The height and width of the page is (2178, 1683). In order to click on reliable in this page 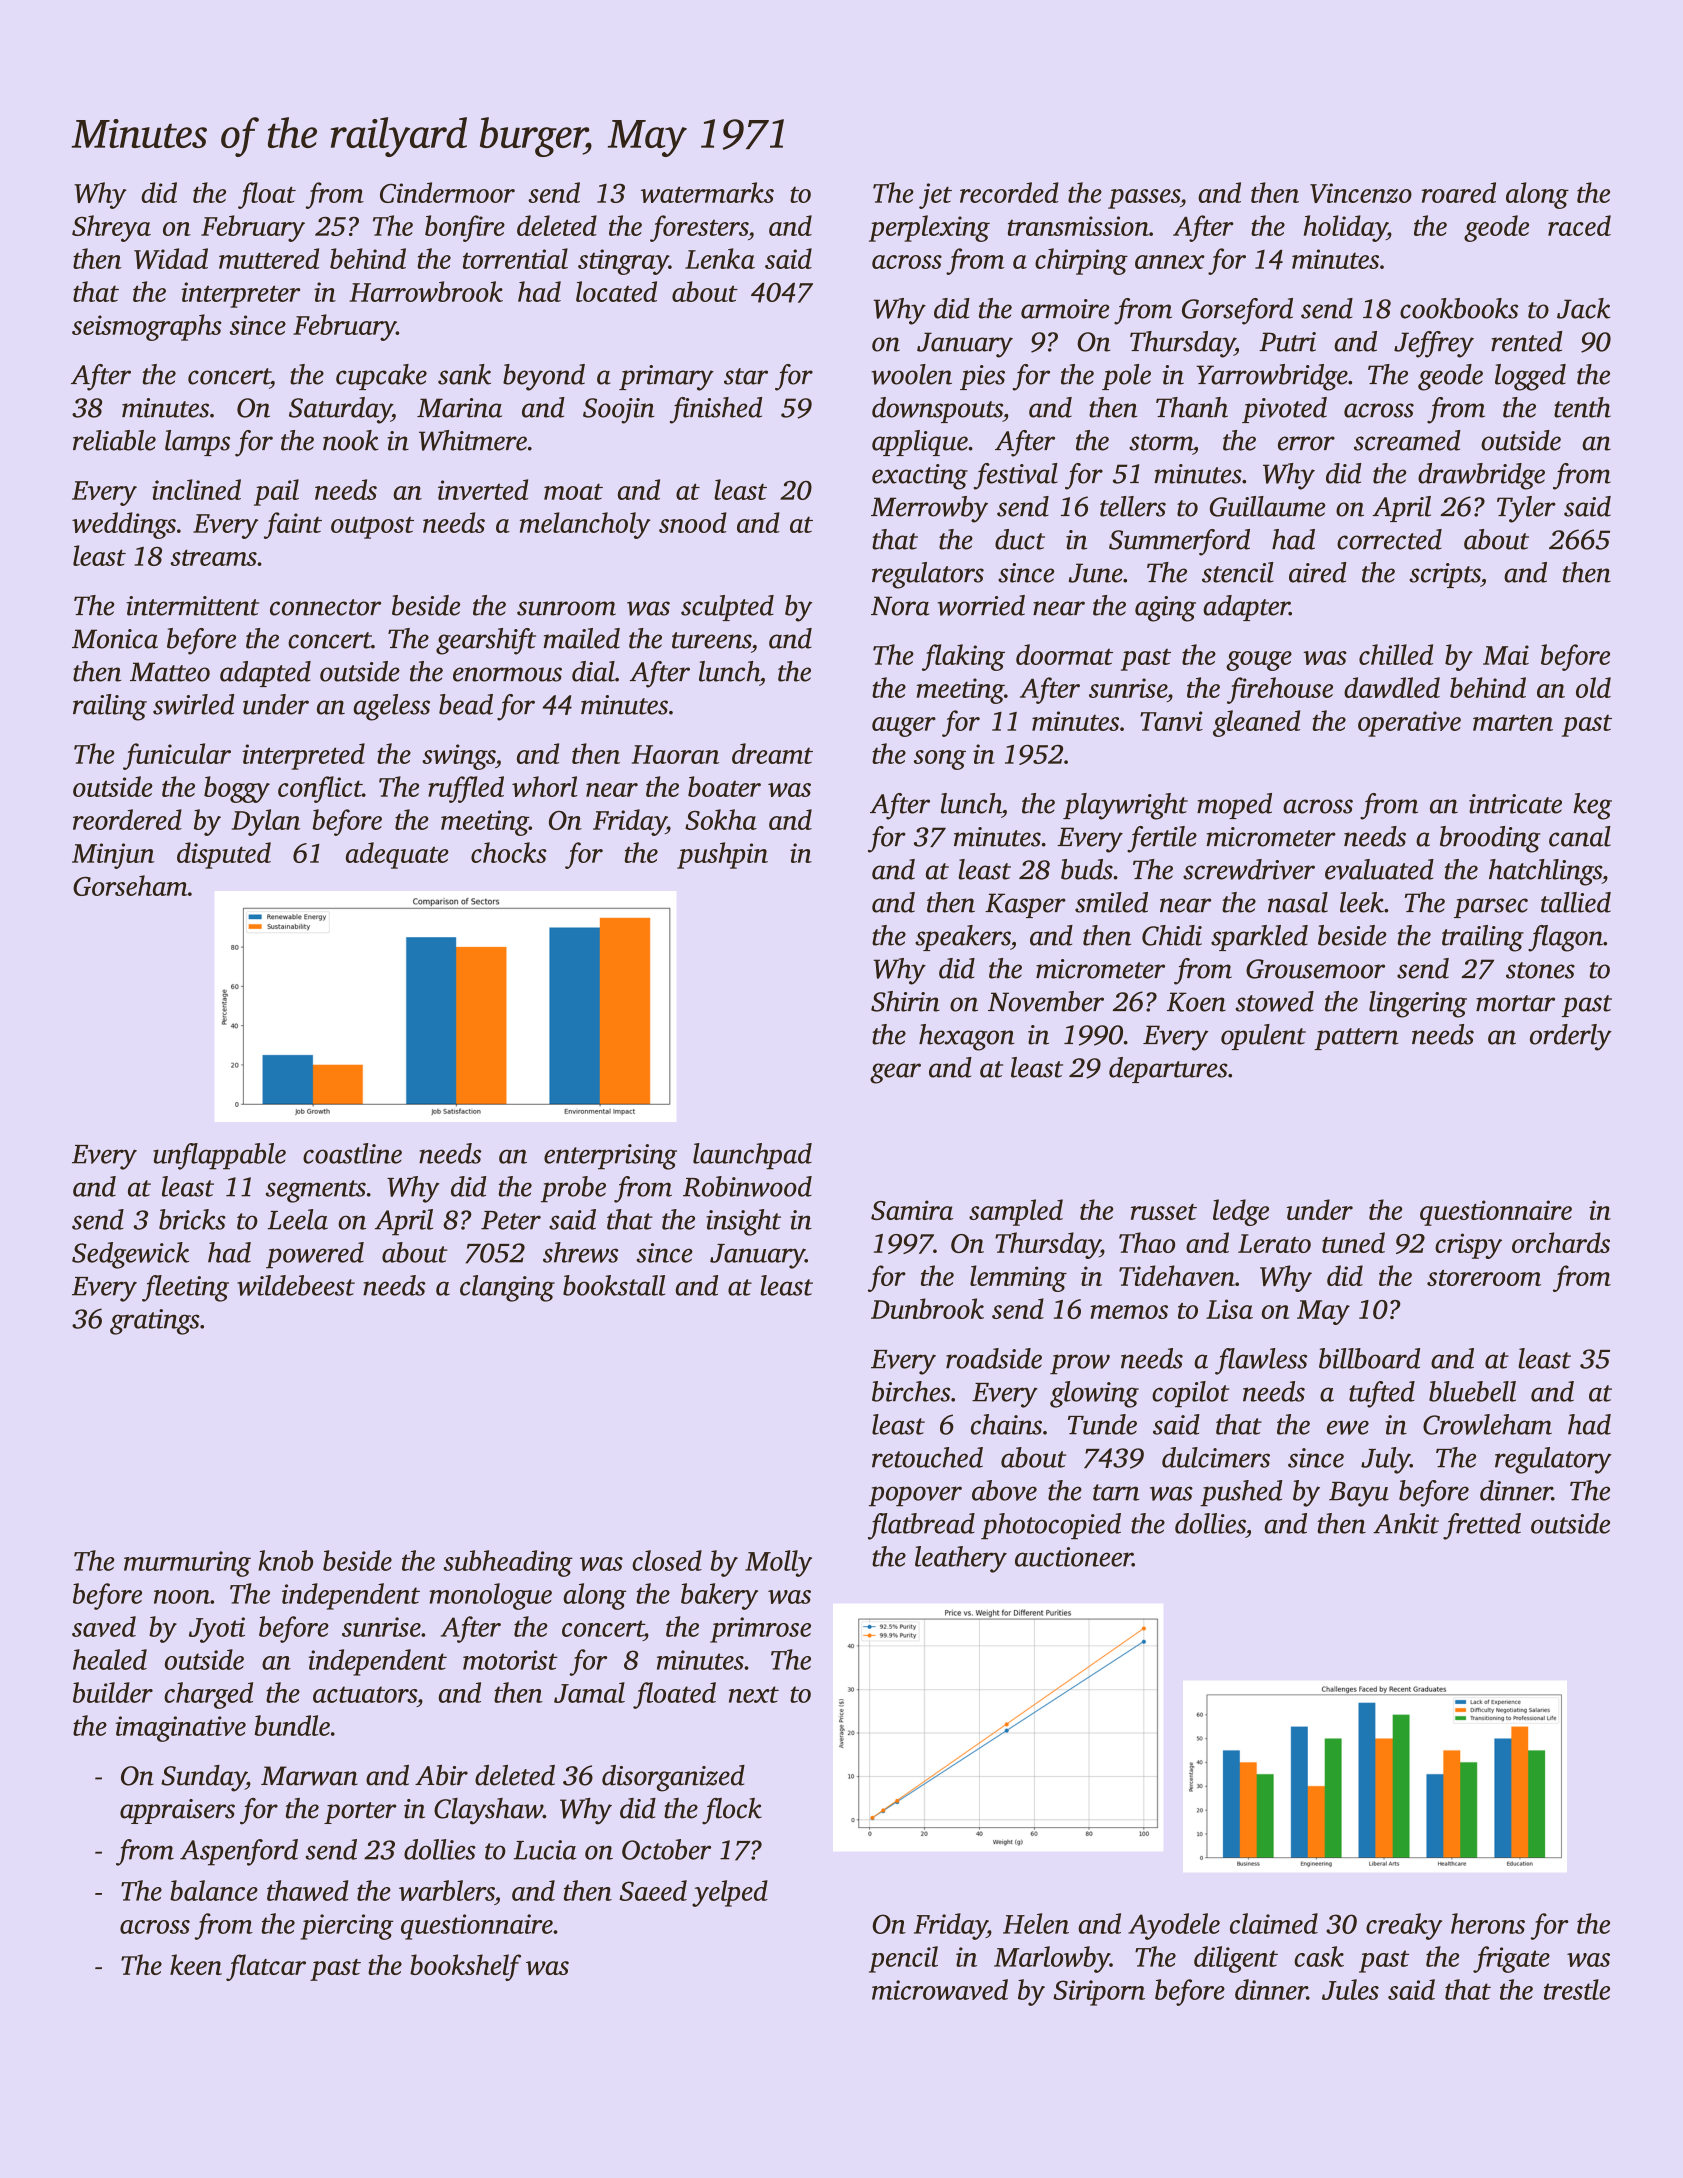, I will do `click(114, 440)`.
